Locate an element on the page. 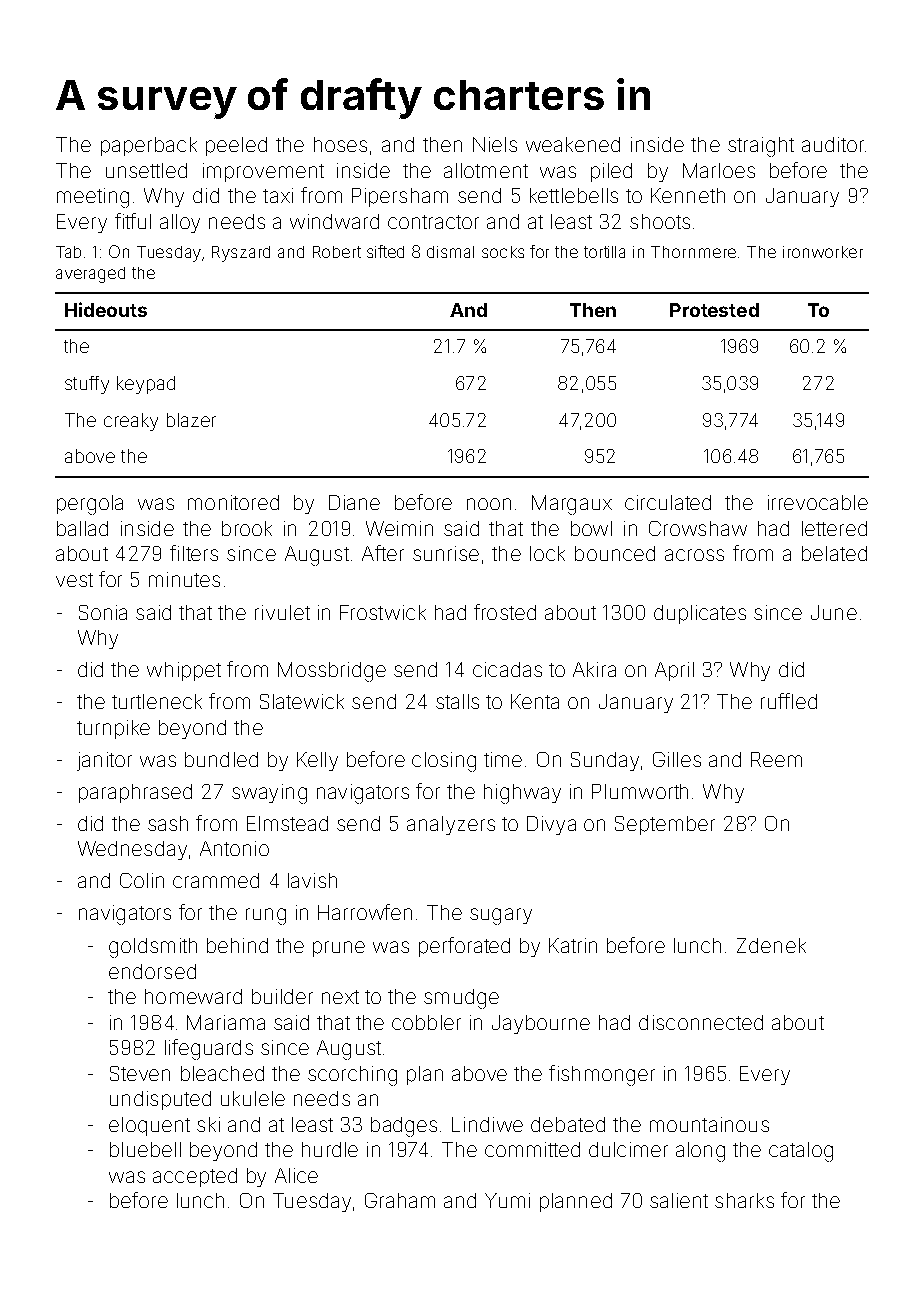  circulated is located at coordinates (668, 502).
